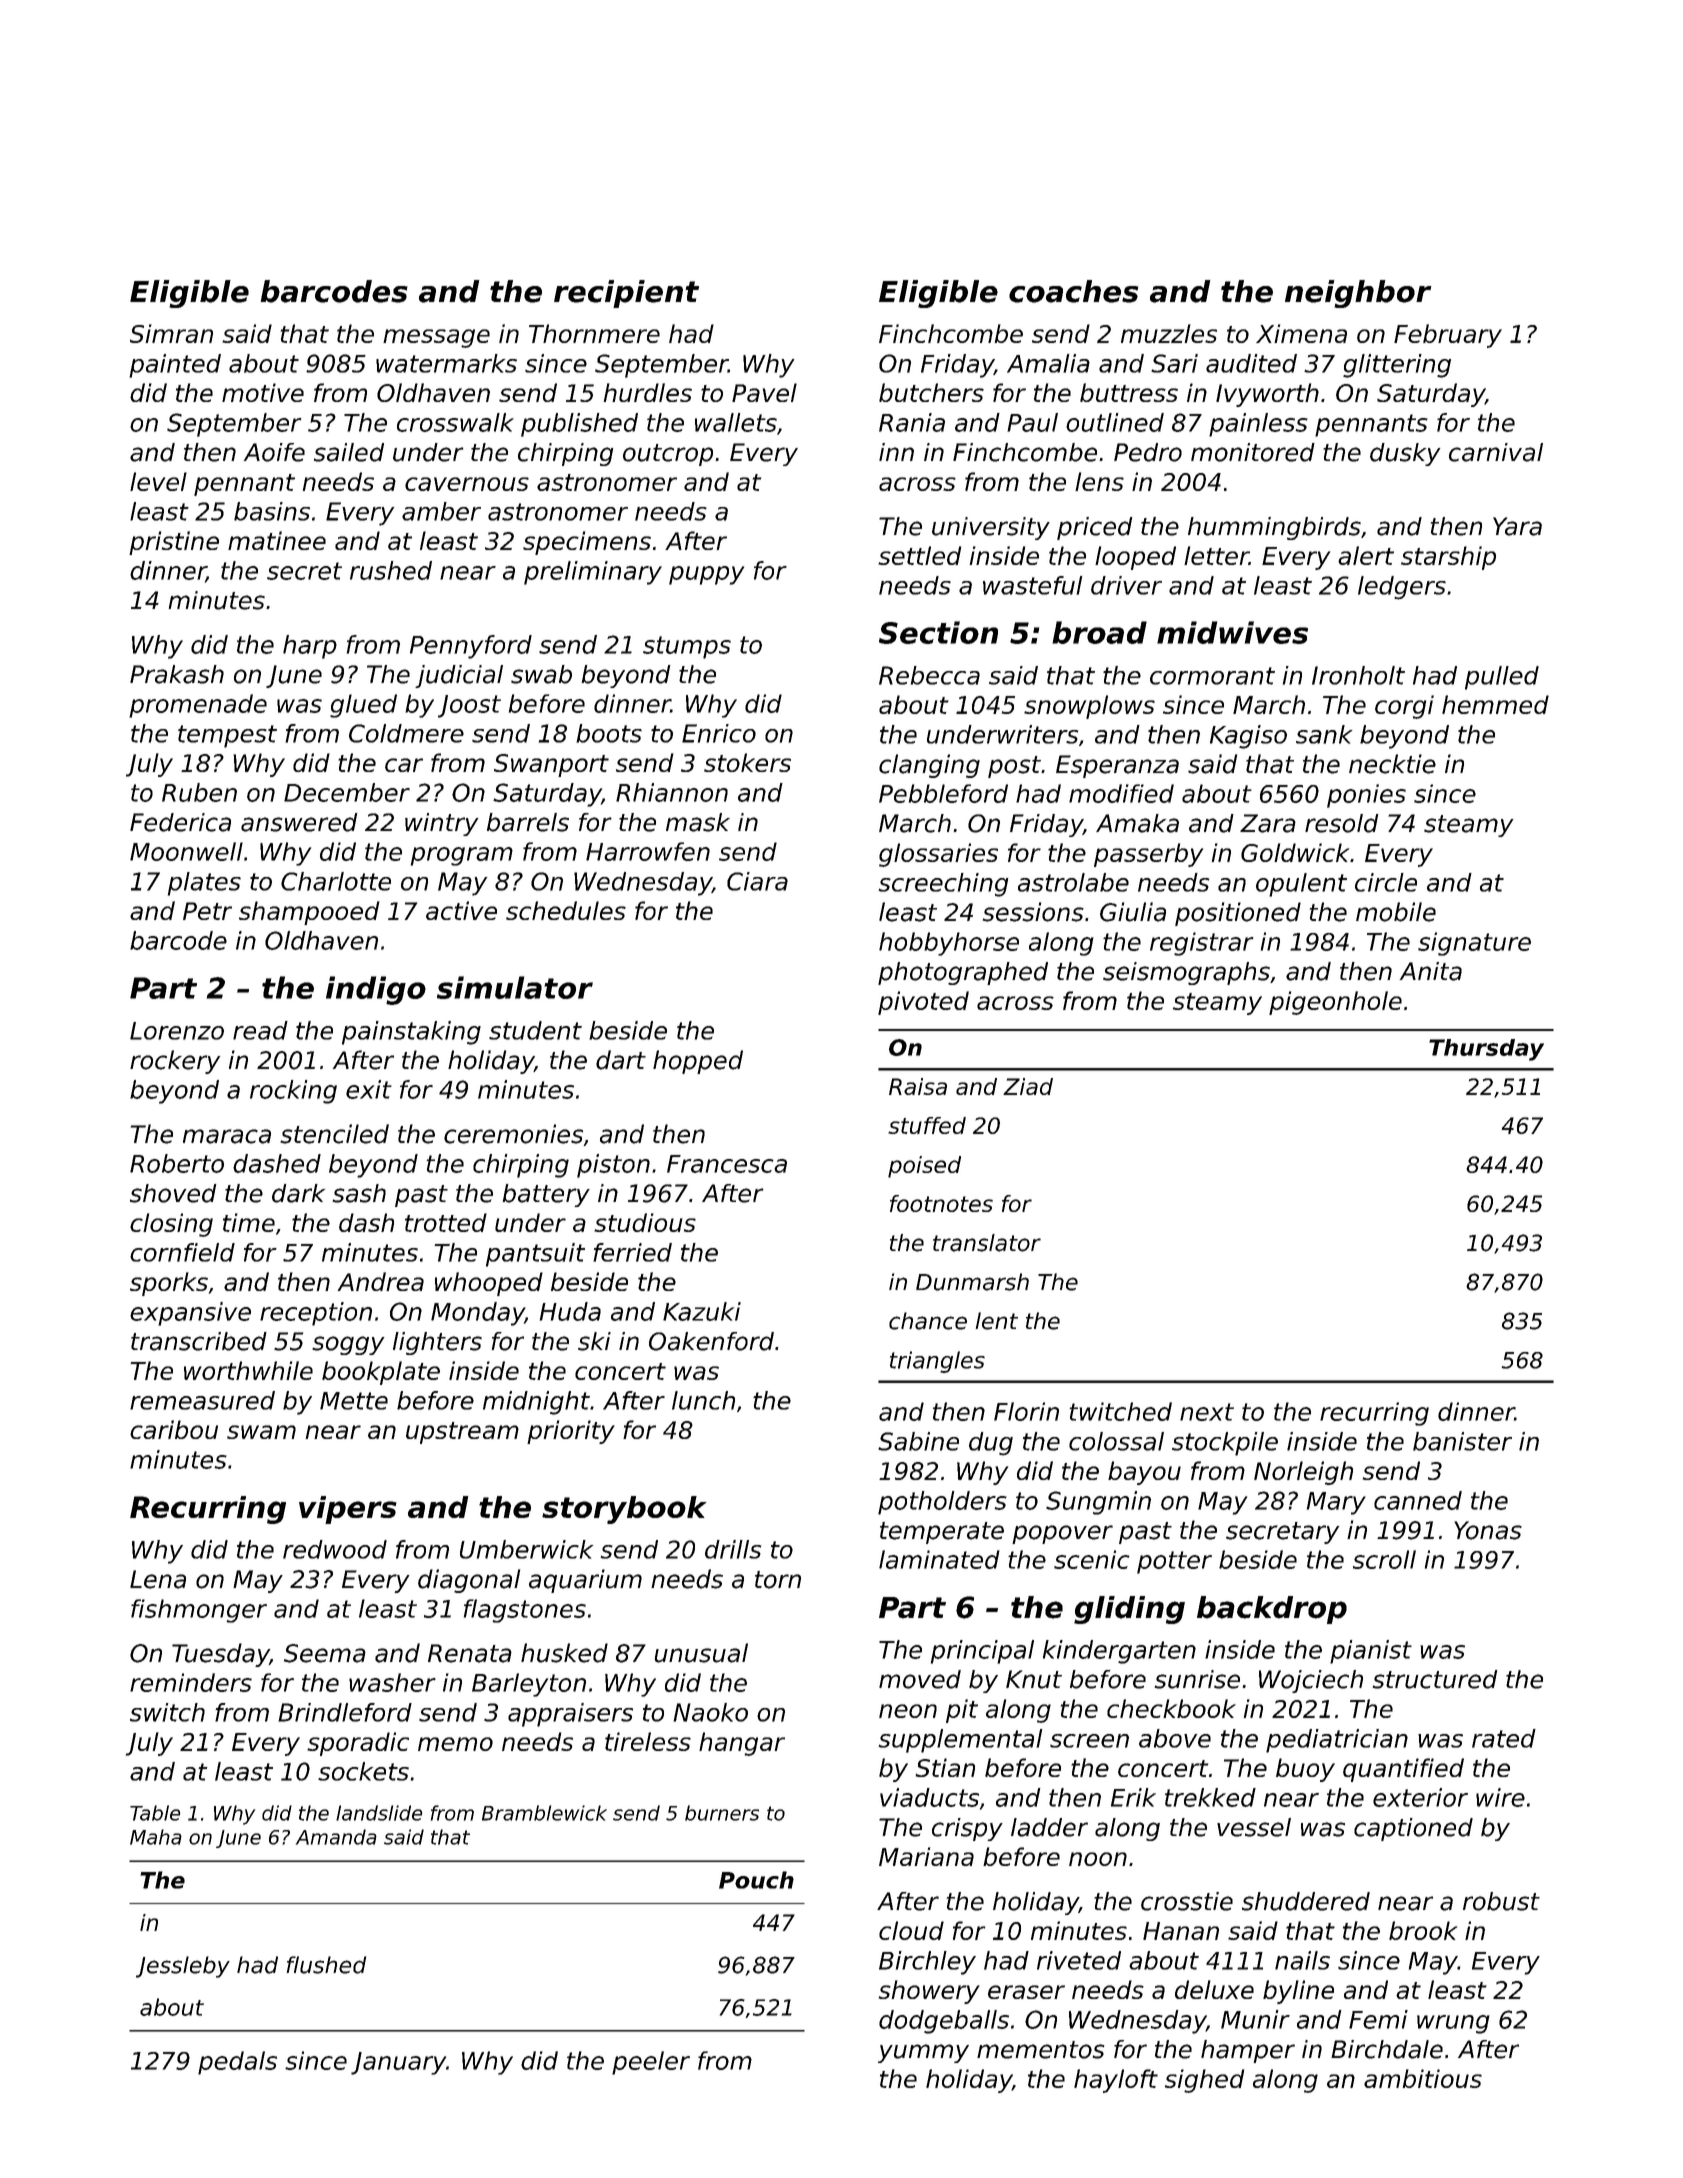  I want to click on circle, so click(1386, 882).
